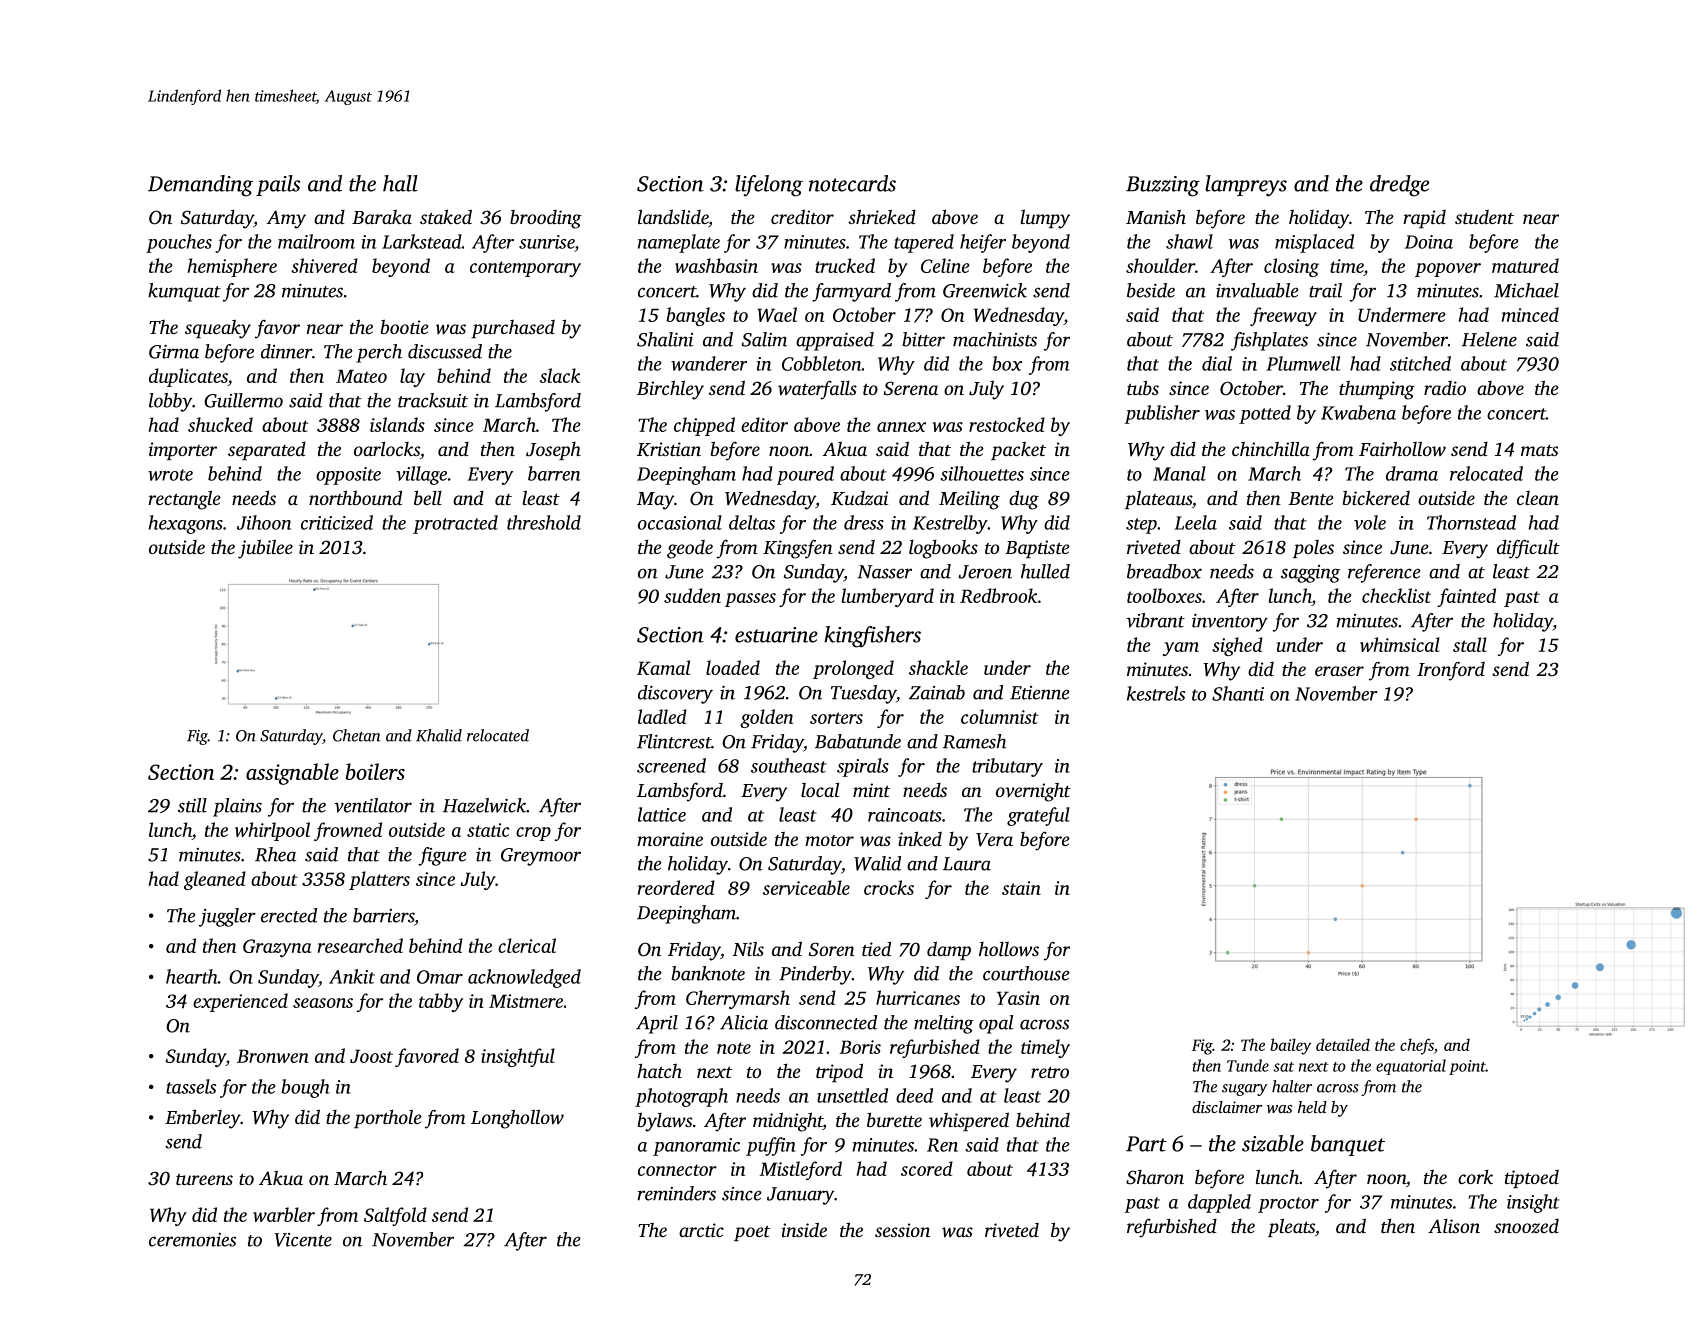  I want to click on session, so click(902, 1230).
